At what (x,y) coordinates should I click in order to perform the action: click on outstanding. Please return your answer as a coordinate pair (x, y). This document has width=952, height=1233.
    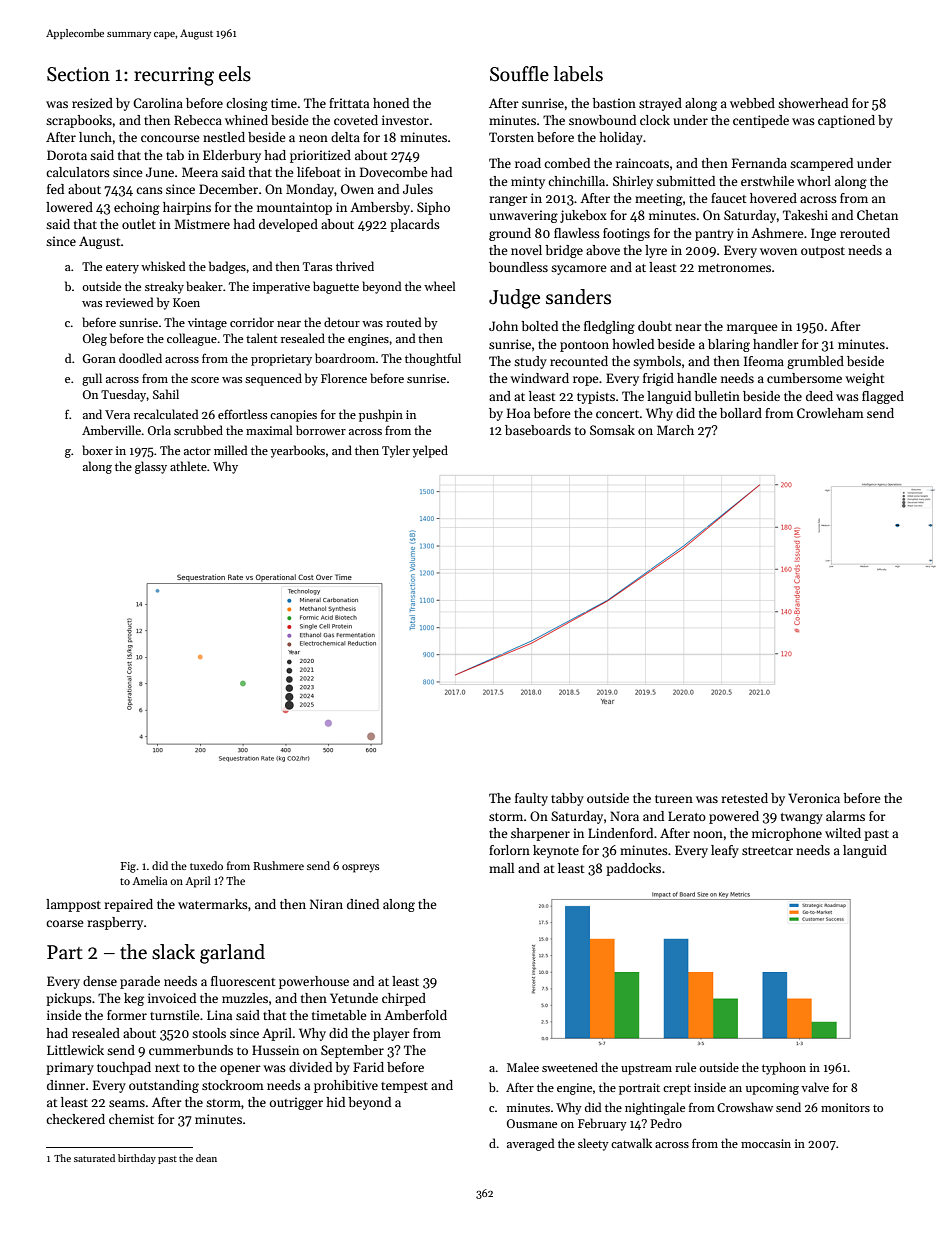
    Looking at the image, I should click on (164, 1086).
